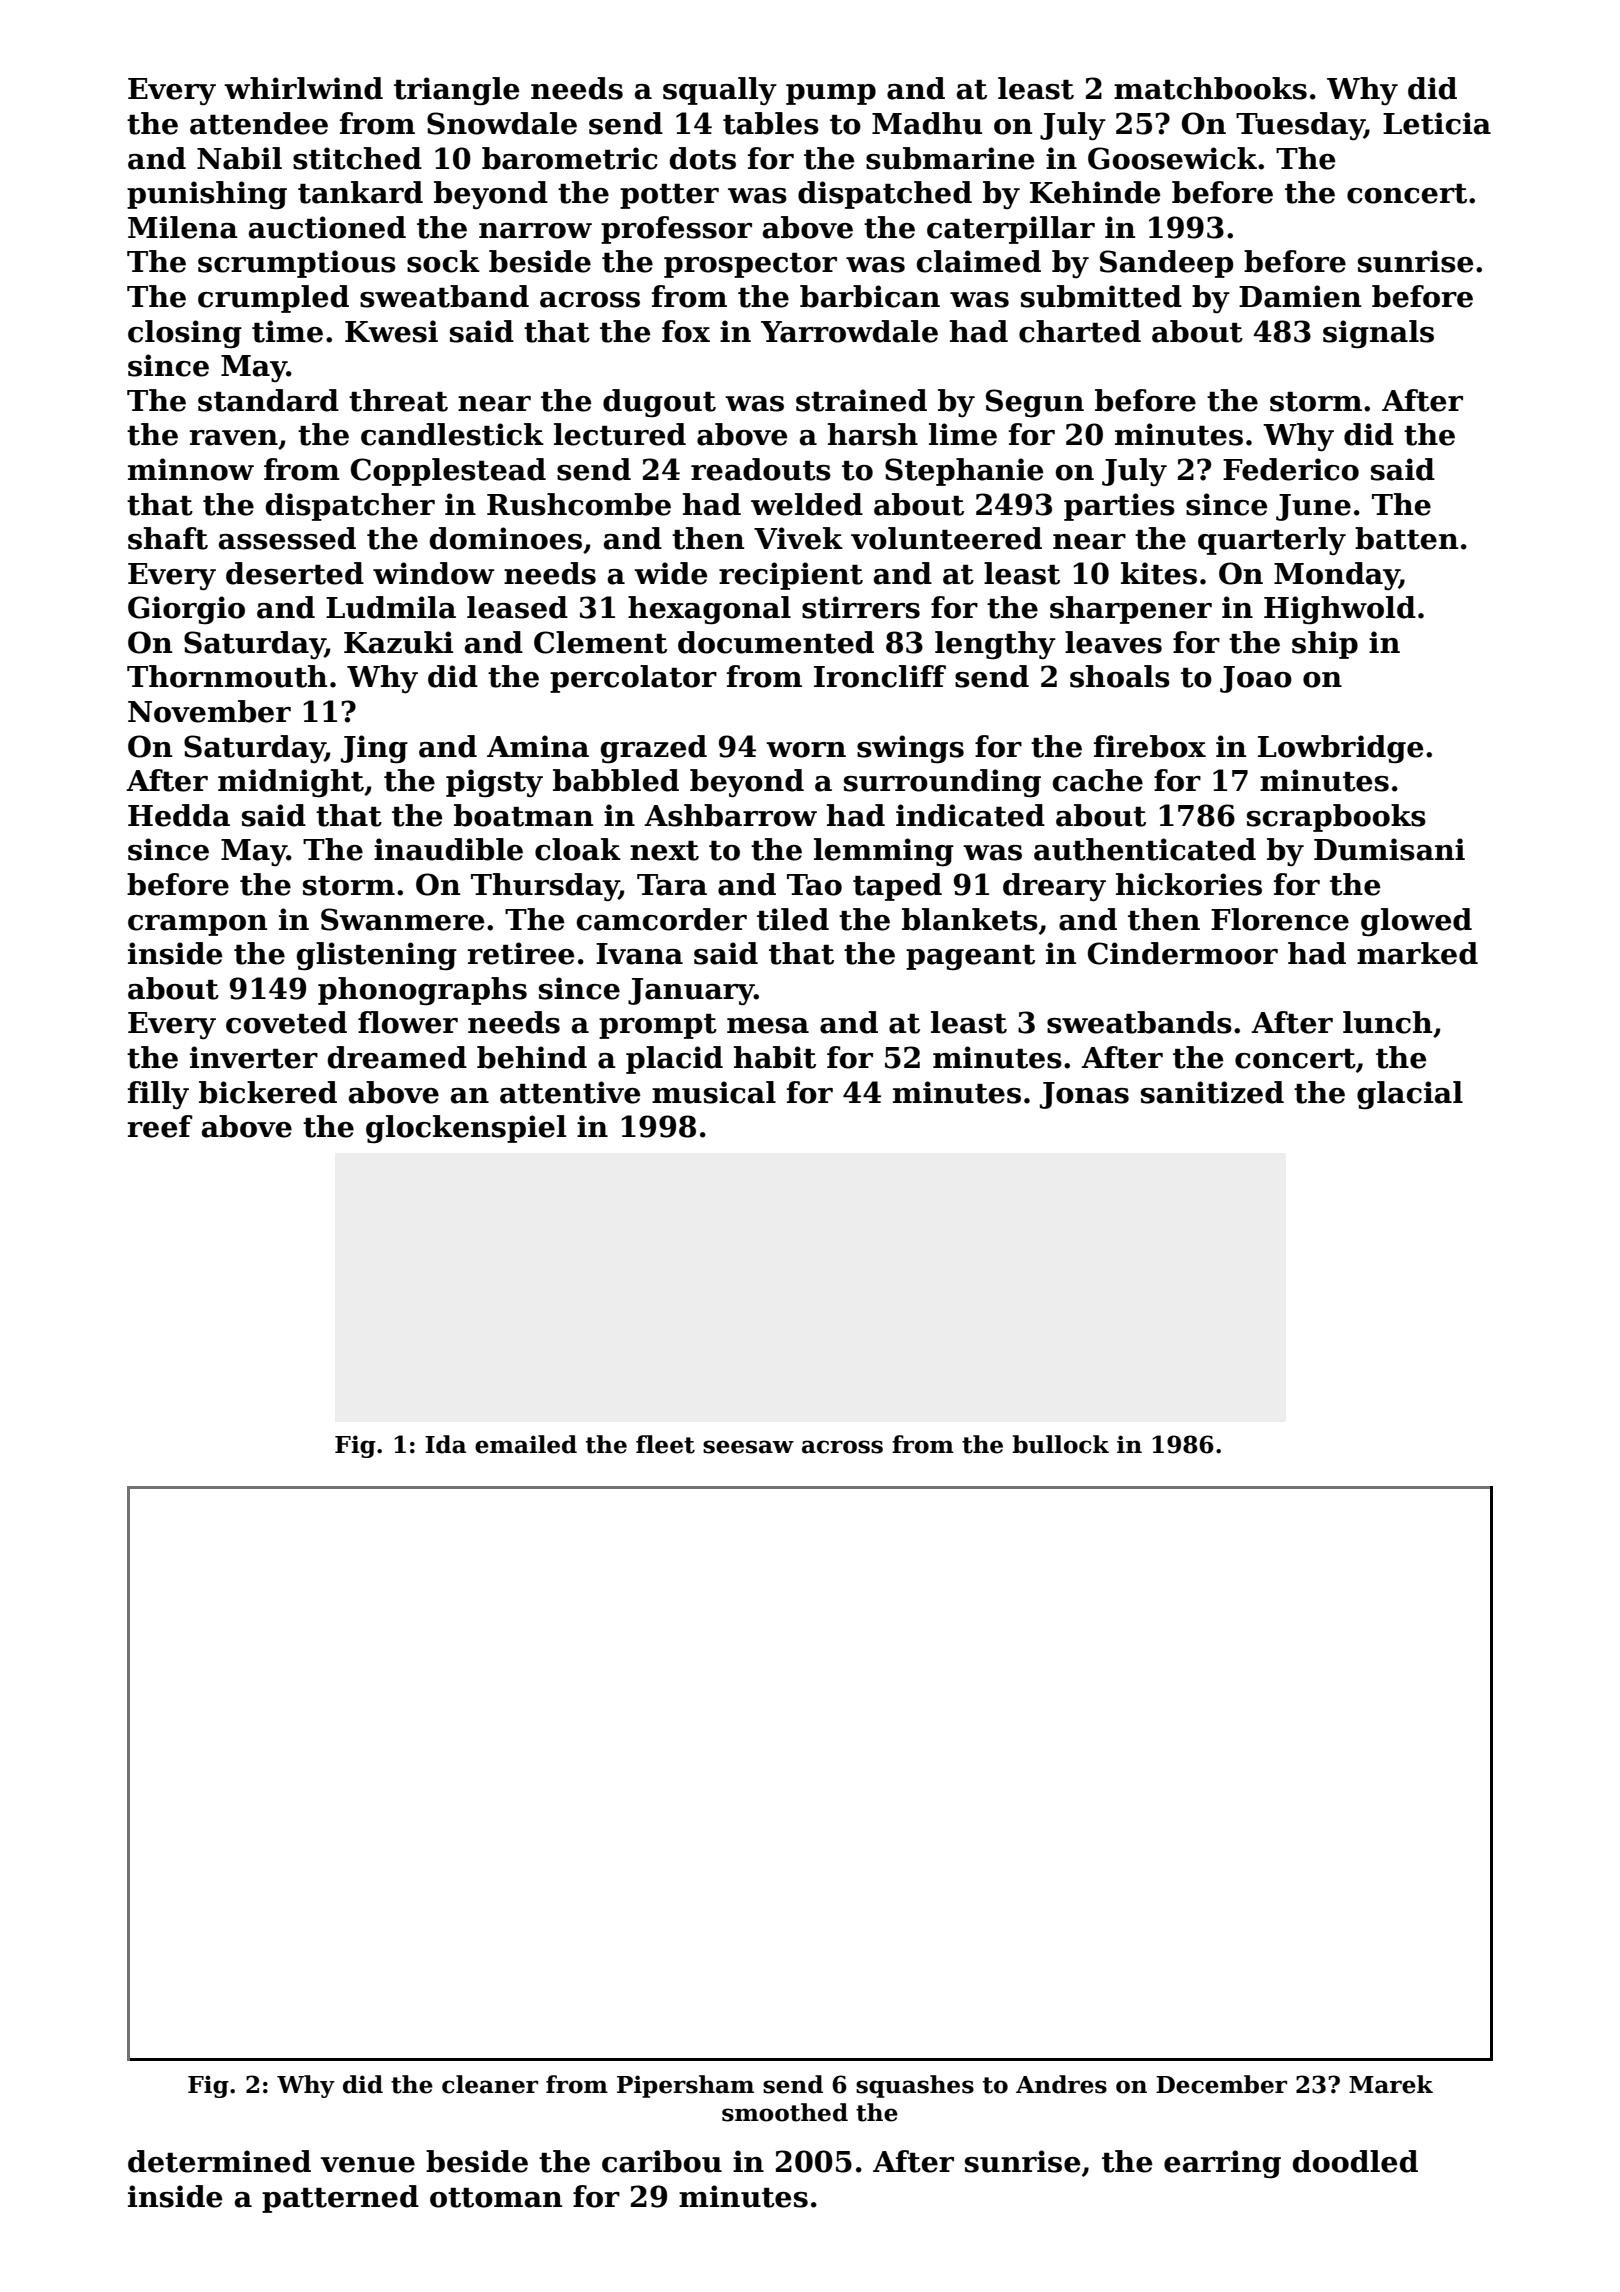 The height and width of the image is (2292, 1620). Describe the element at coordinates (1189, 884) in the image. I see `hickories` at that location.
